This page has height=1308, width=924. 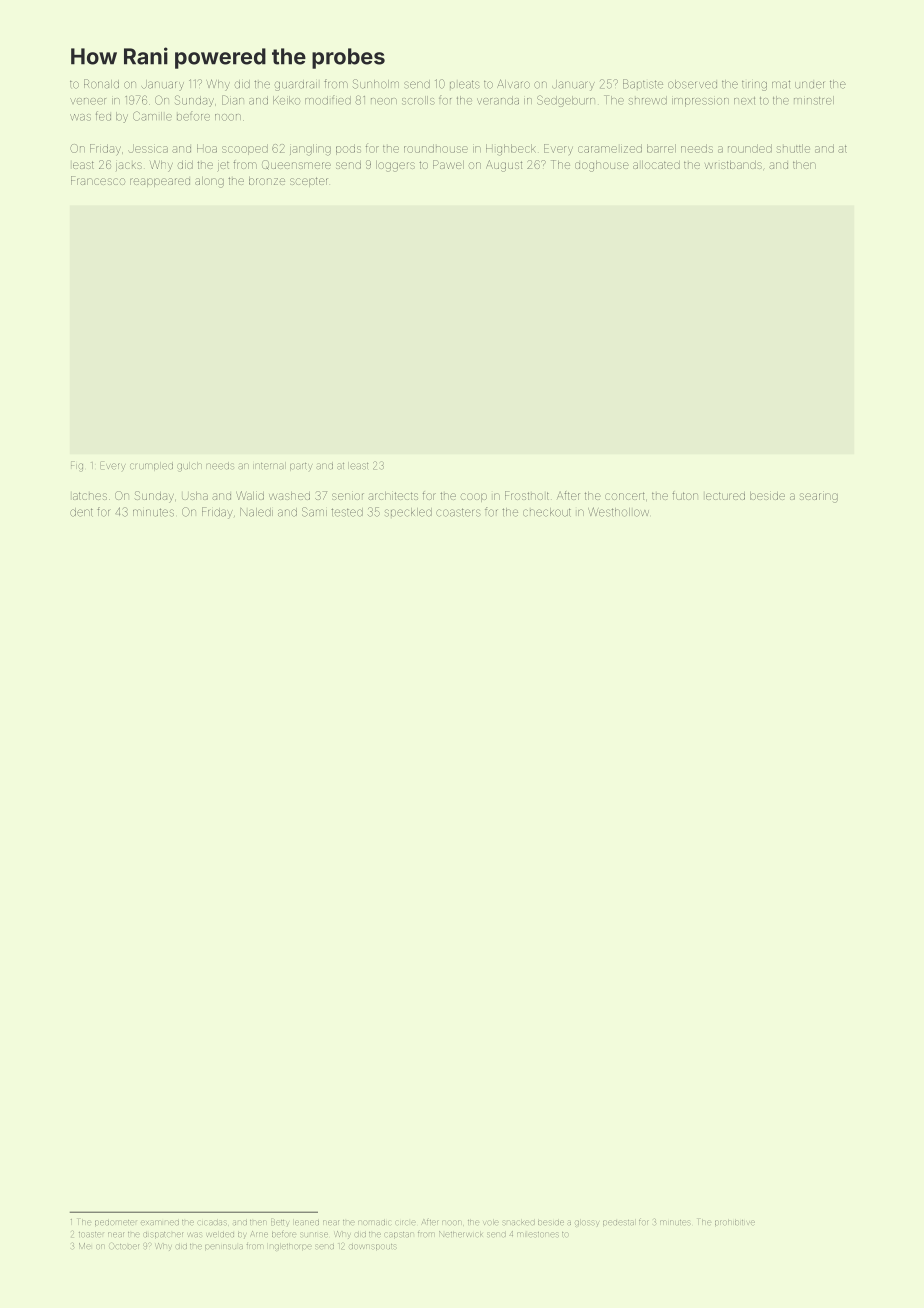 What do you see at coordinates (81, 512) in the page?
I see `dent` at bounding box center [81, 512].
